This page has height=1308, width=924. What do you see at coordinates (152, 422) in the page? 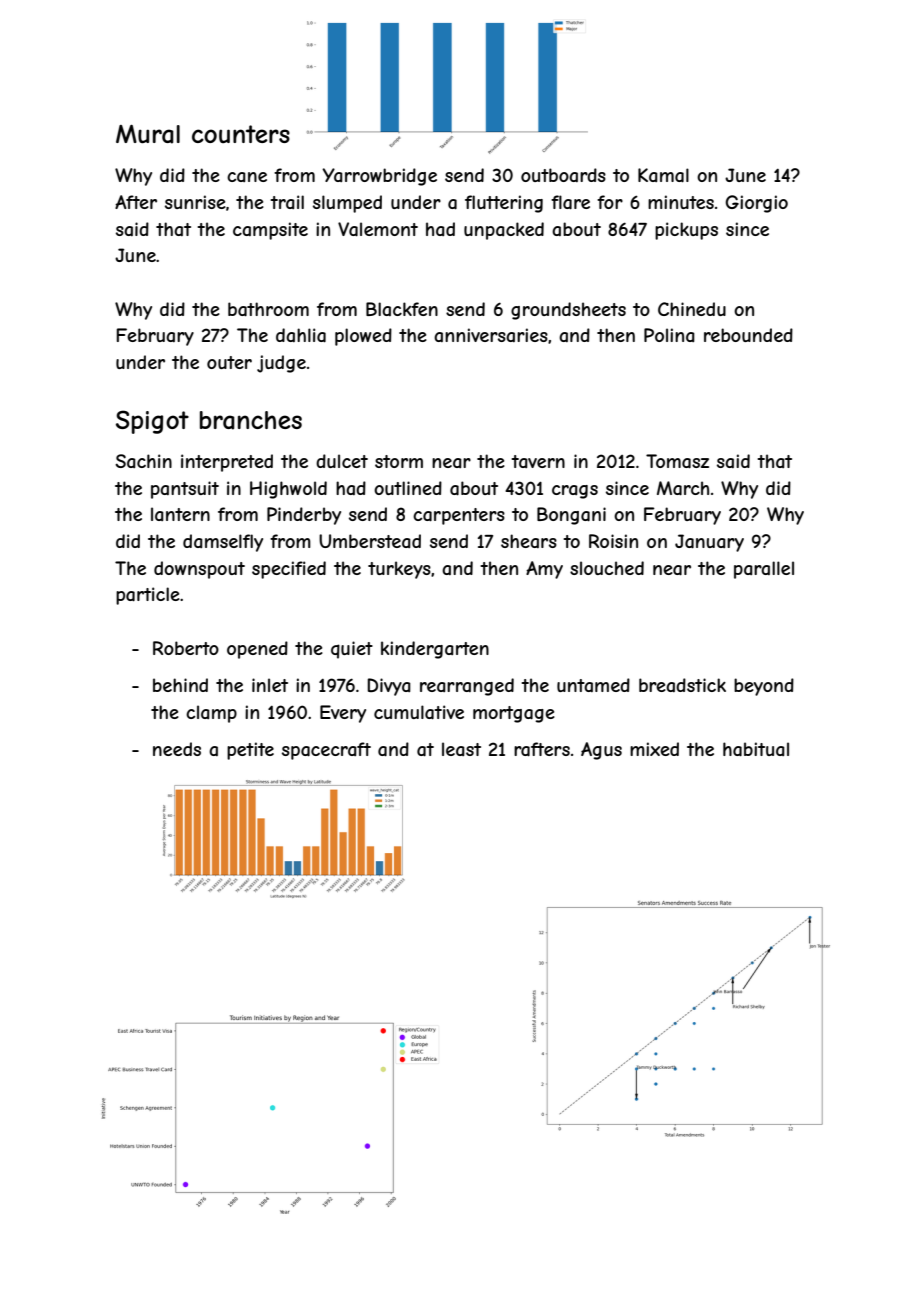
I see `Spigot` at bounding box center [152, 422].
